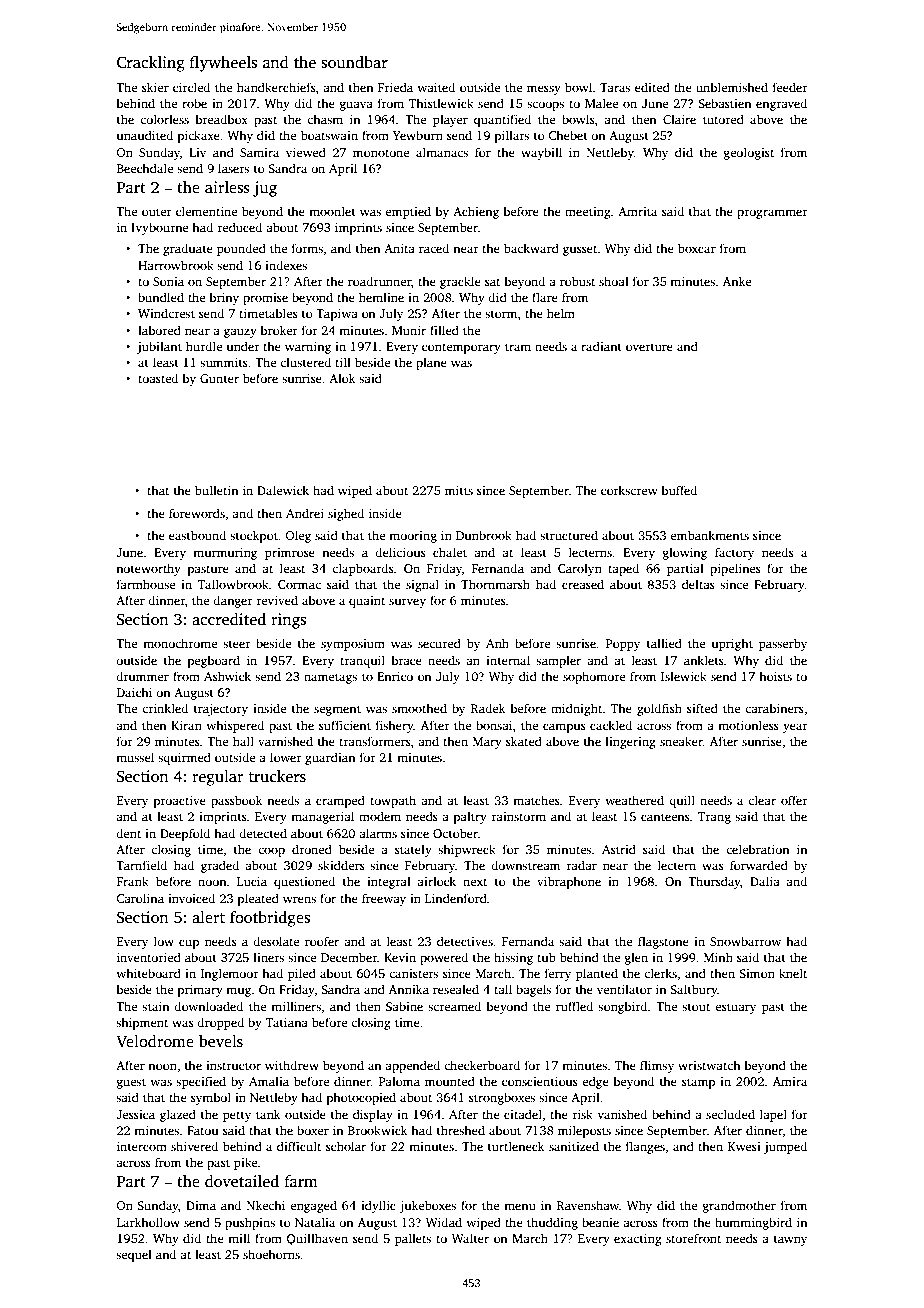  What do you see at coordinates (470, 1238) in the screenshot?
I see `Walter` at bounding box center [470, 1238].
